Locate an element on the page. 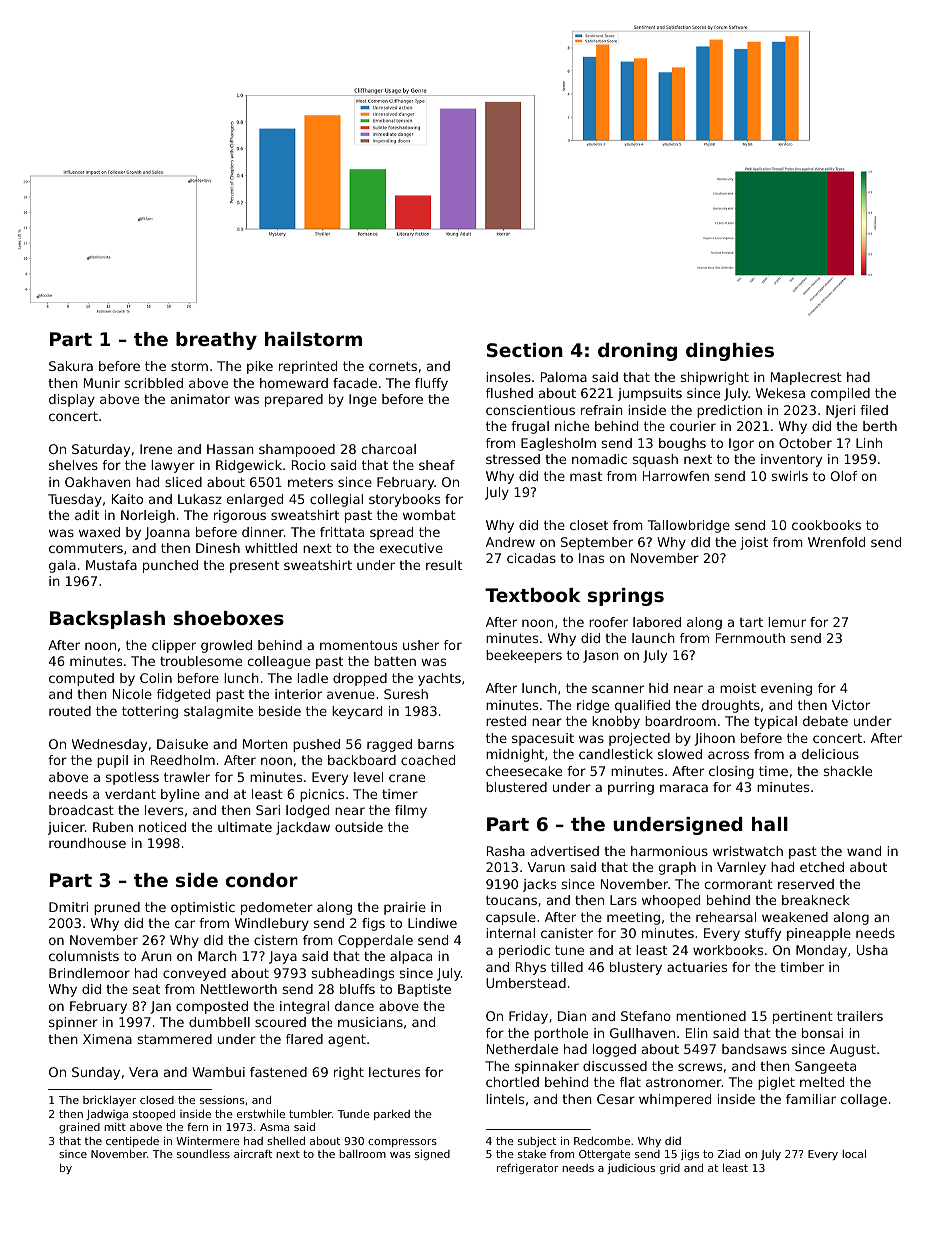 The height and width of the image is (1233, 952). shackle is located at coordinates (848, 771).
